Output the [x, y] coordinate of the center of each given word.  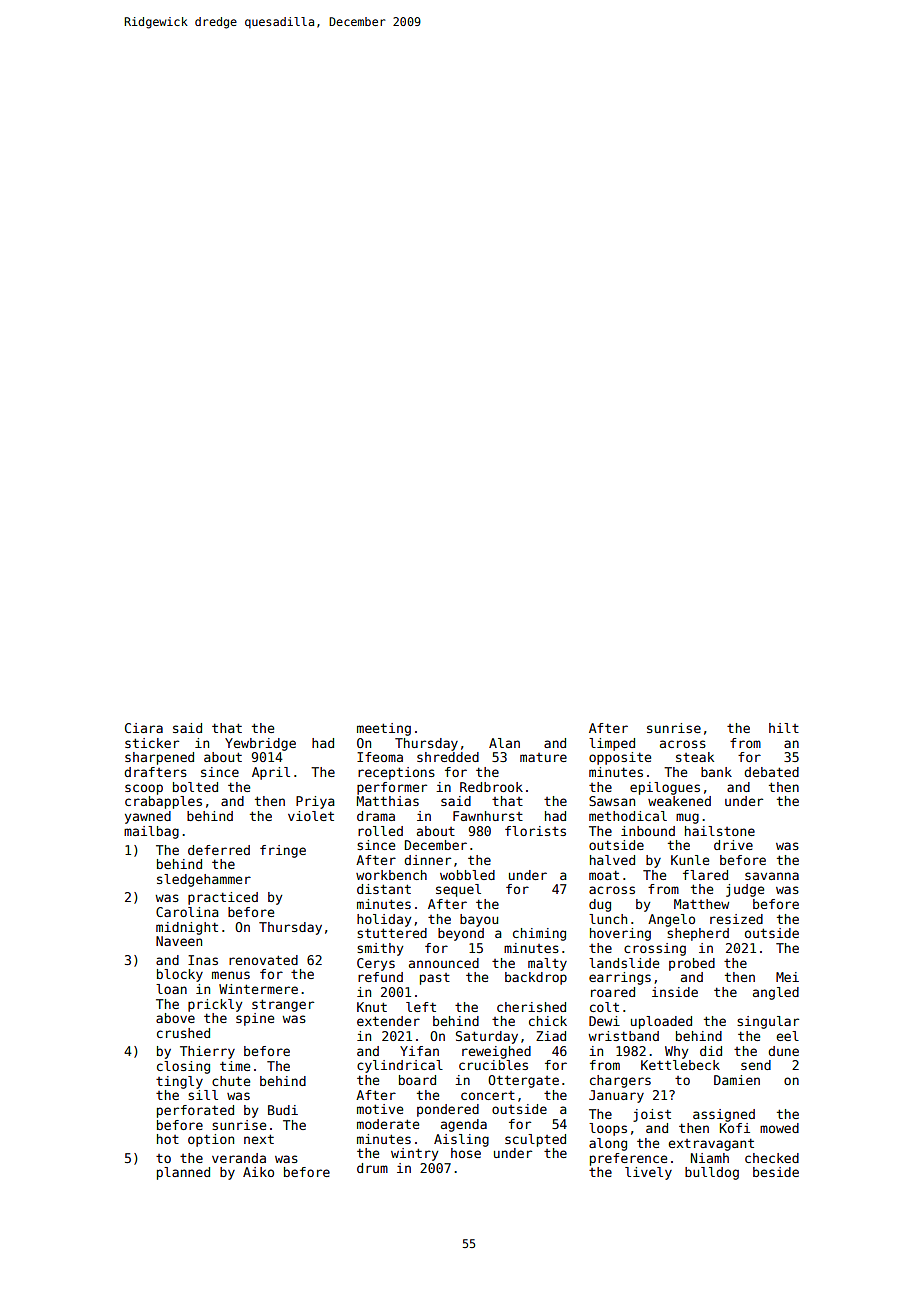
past [435, 979]
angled [776, 993]
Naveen [179, 941]
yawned [148, 817]
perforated [195, 1111]
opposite [620, 758]
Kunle [690, 860]
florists [535, 831]
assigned [724, 1115]
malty [547, 964]
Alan [504, 743]
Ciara [144, 728]
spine [255, 1019]
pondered [448, 1110]
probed [692, 964]
